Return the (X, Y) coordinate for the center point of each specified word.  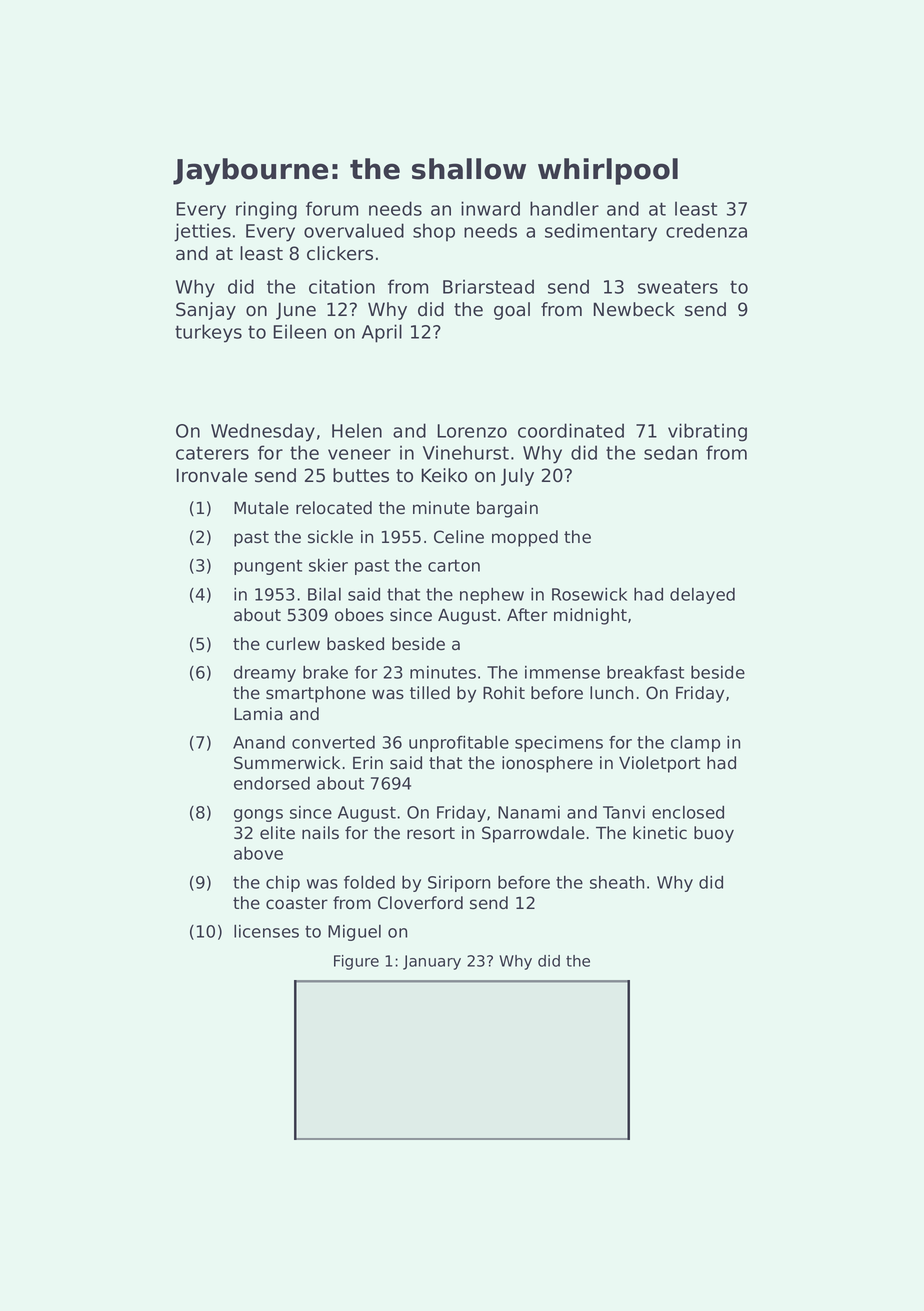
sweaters (678, 287)
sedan (670, 452)
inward (490, 208)
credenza (706, 230)
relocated (334, 508)
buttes (361, 475)
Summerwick (287, 763)
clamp (695, 744)
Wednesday (263, 432)
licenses (266, 931)
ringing (266, 210)
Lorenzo (472, 431)
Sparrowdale (533, 834)
